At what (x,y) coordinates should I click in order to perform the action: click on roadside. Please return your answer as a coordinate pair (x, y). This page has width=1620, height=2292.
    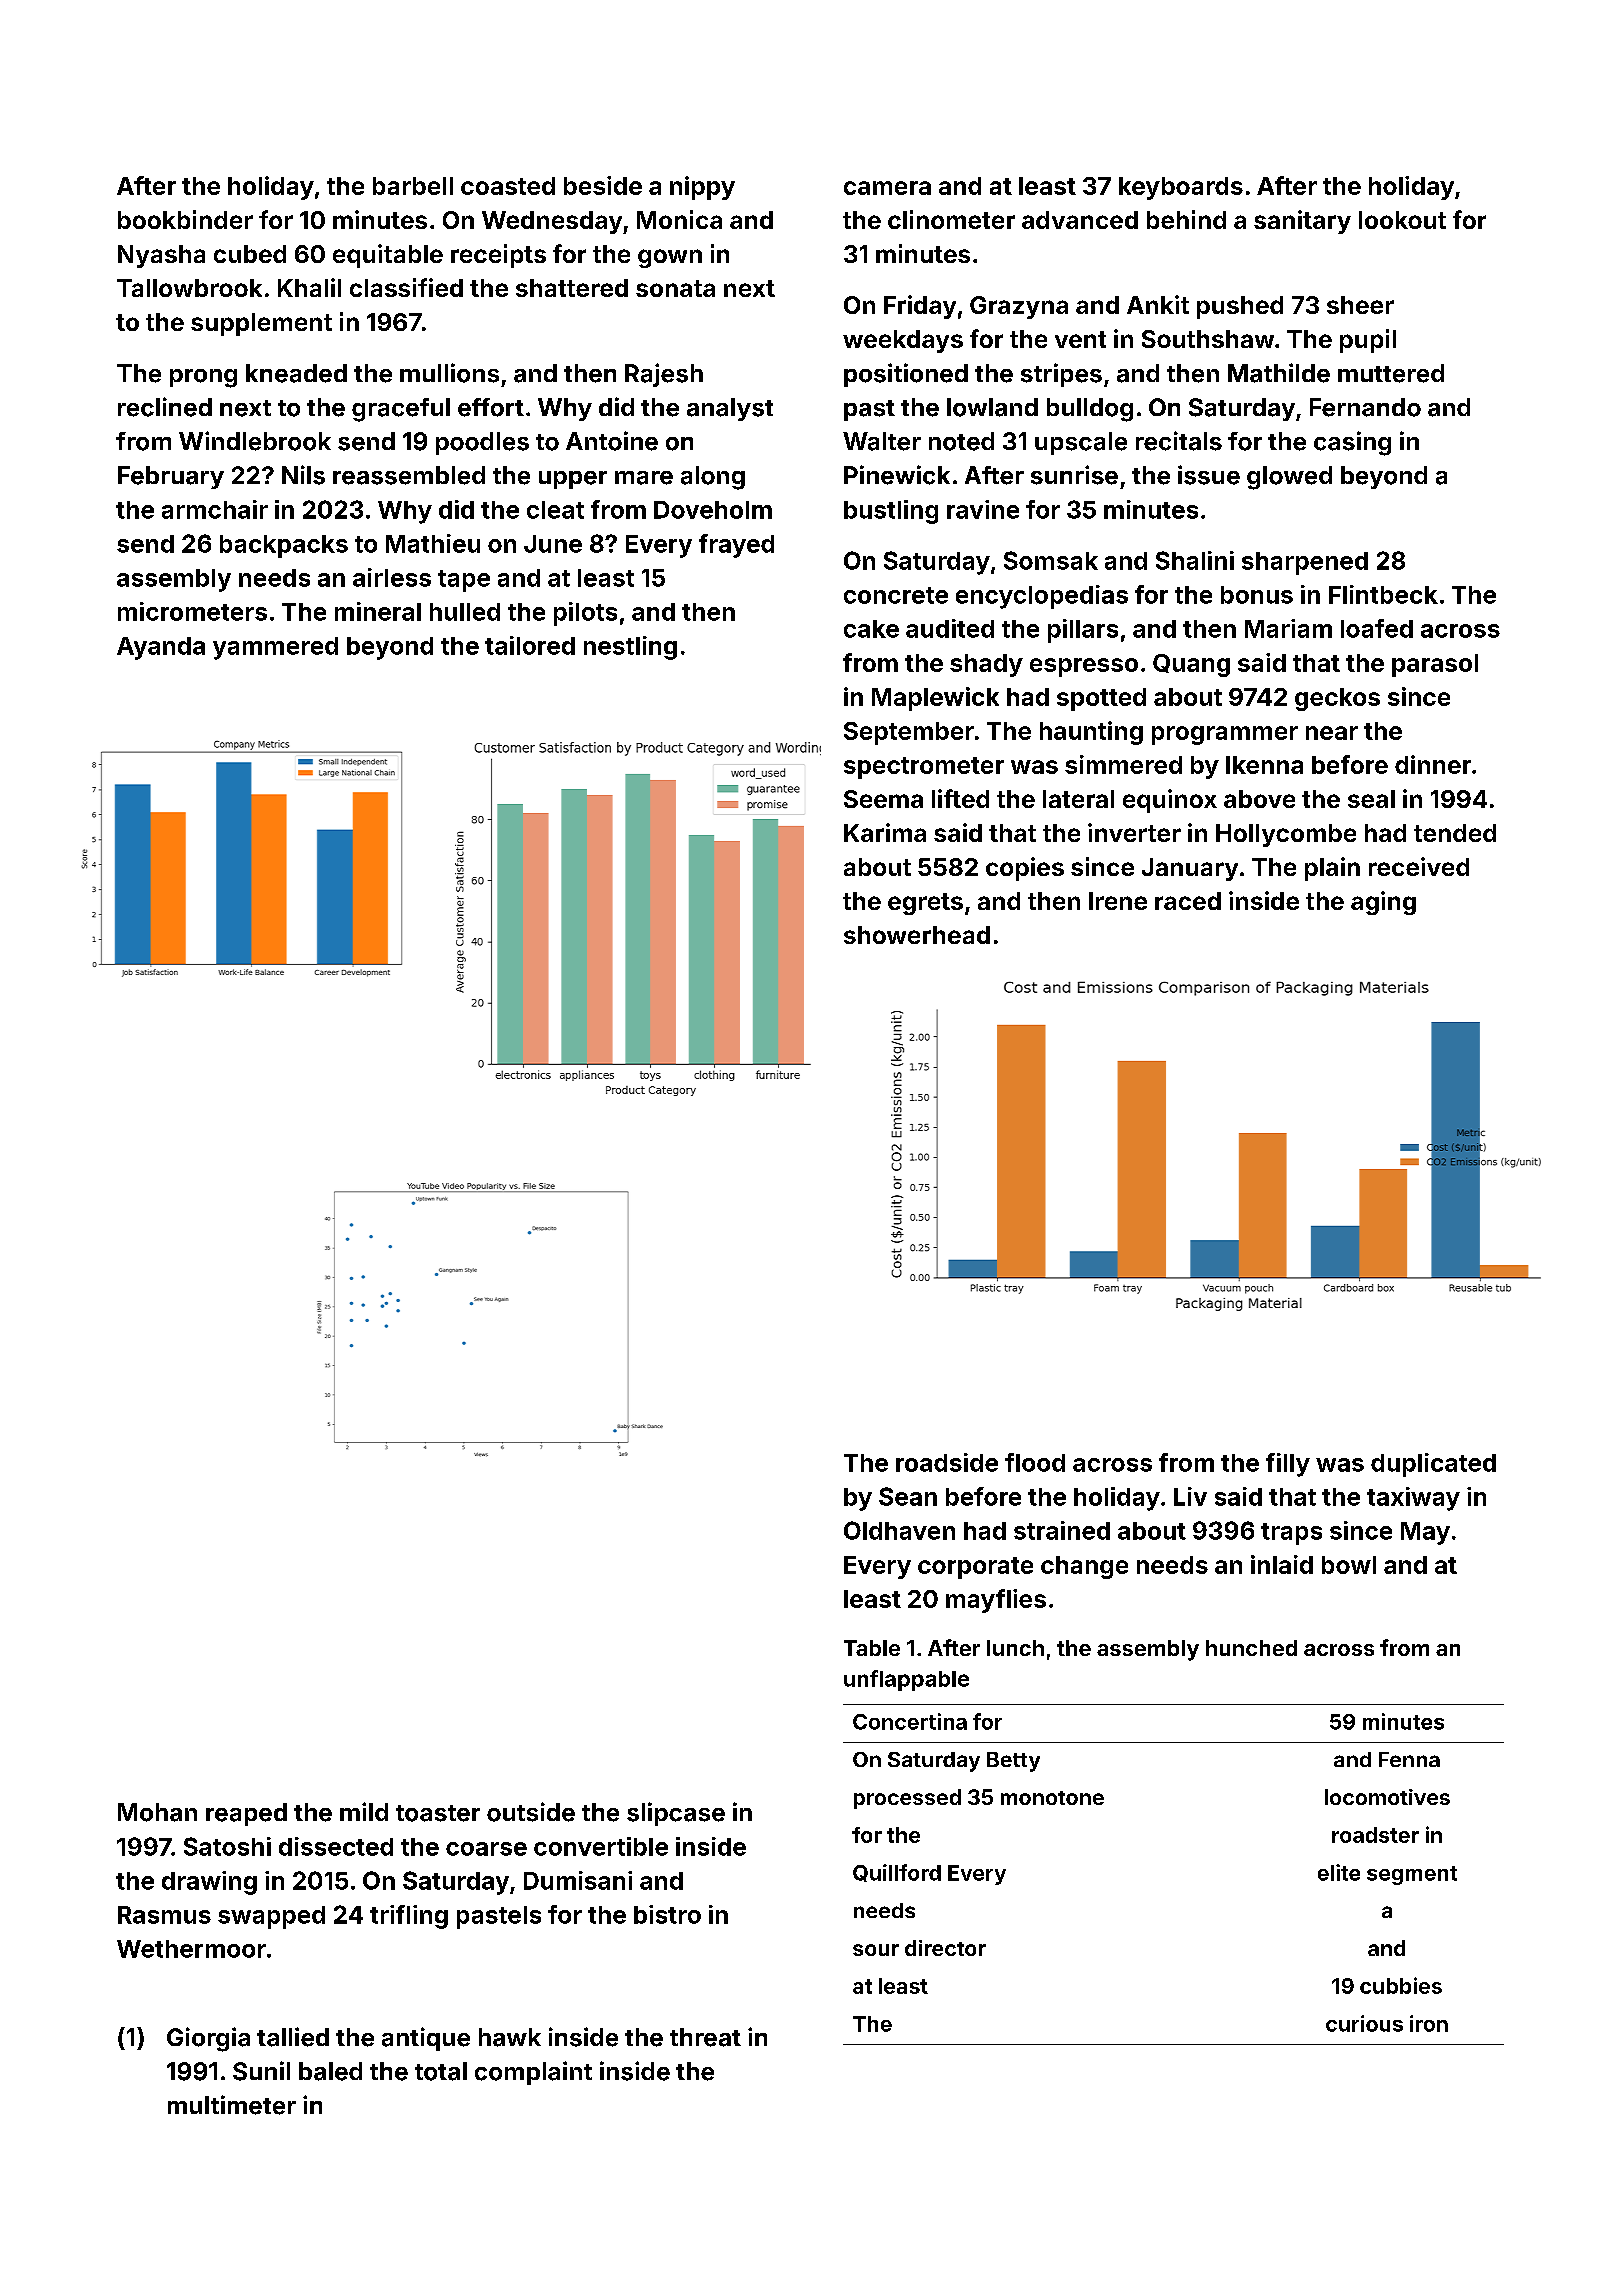
    Looking at the image, I should click on (947, 1462).
